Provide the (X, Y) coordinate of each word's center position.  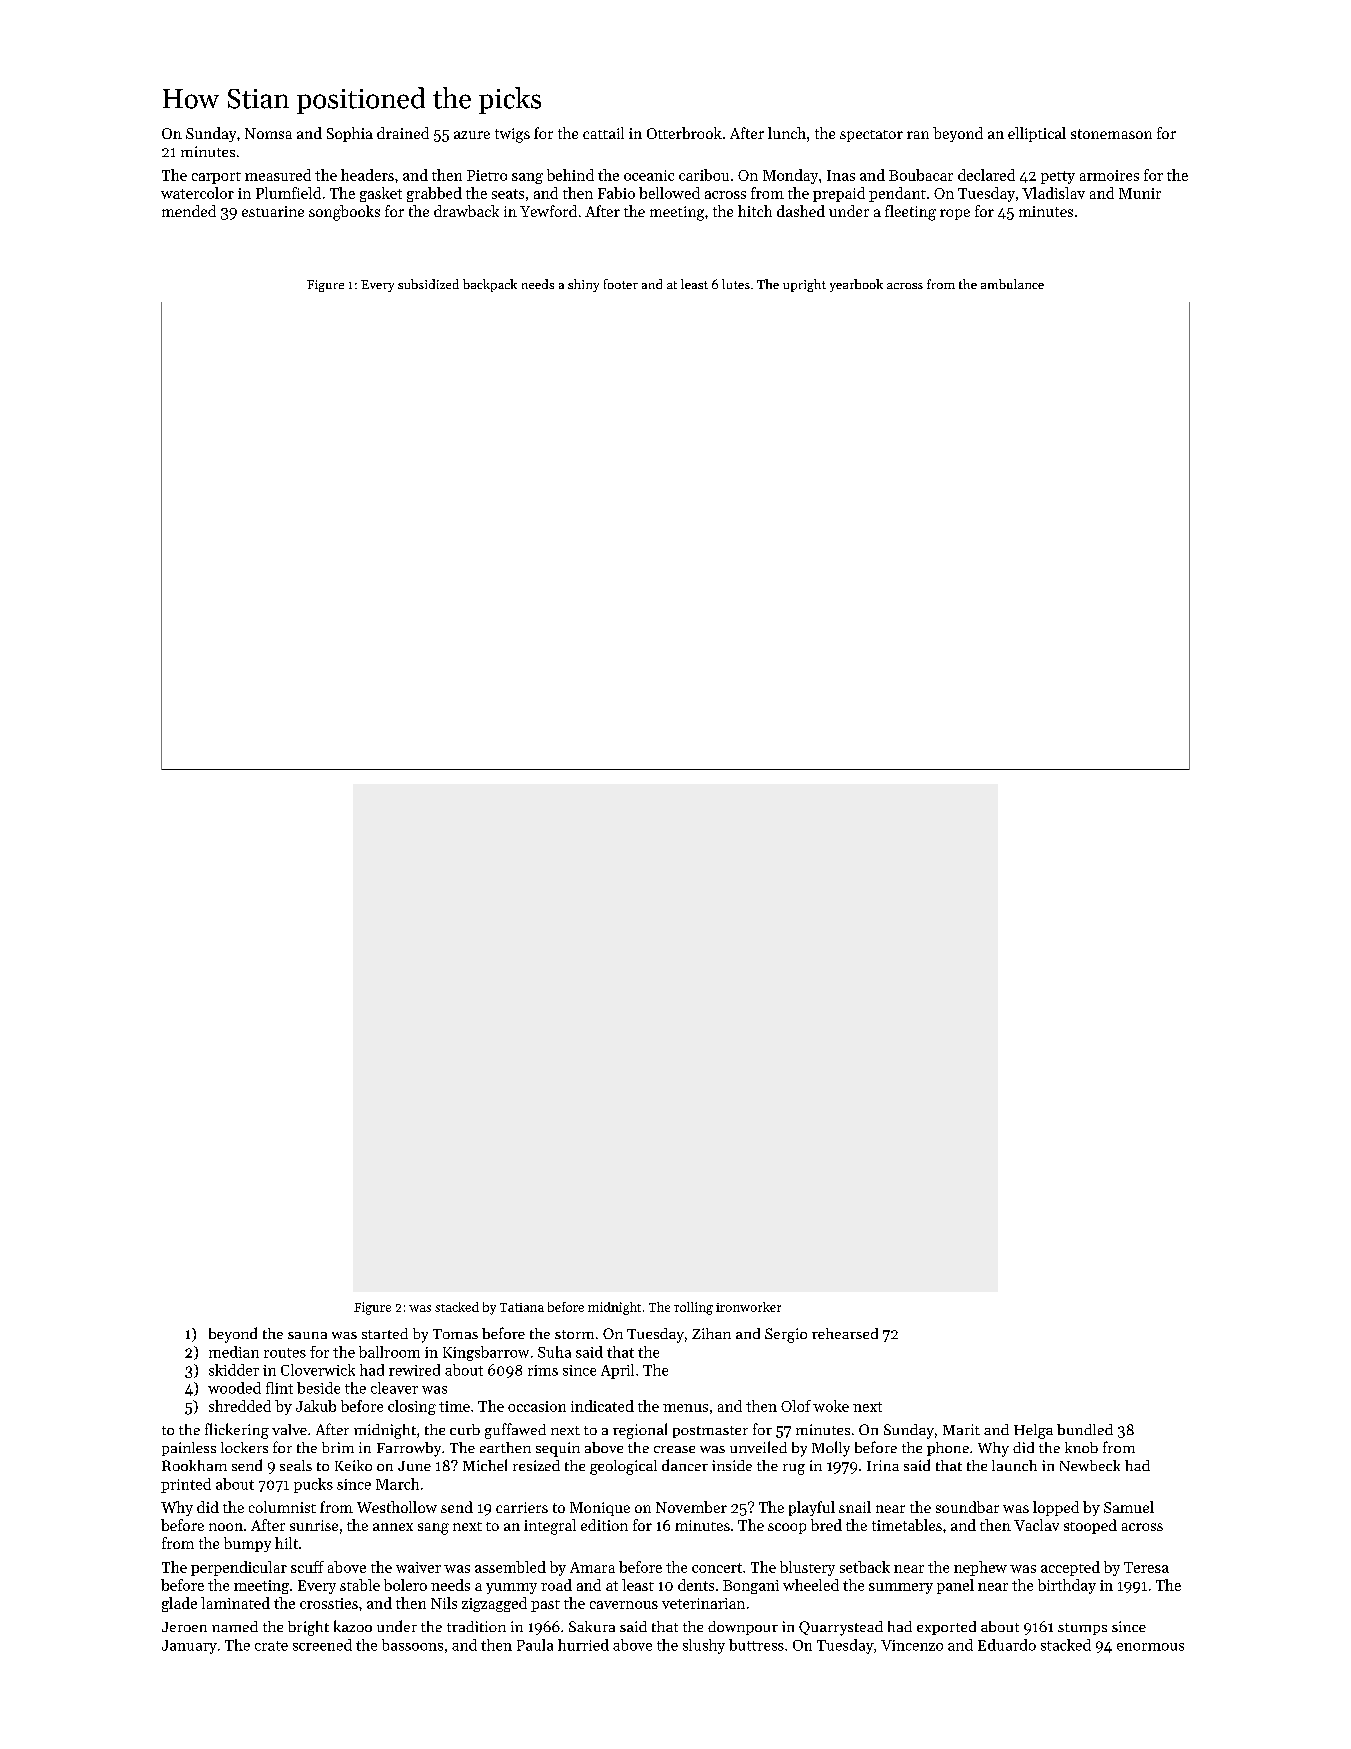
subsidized (428, 284)
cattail (603, 133)
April (617, 1371)
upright (804, 285)
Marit (961, 1429)
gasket (381, 194)
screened (322, 1645)
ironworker (748, 1307)
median (234, 1352)
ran (918, 135)
